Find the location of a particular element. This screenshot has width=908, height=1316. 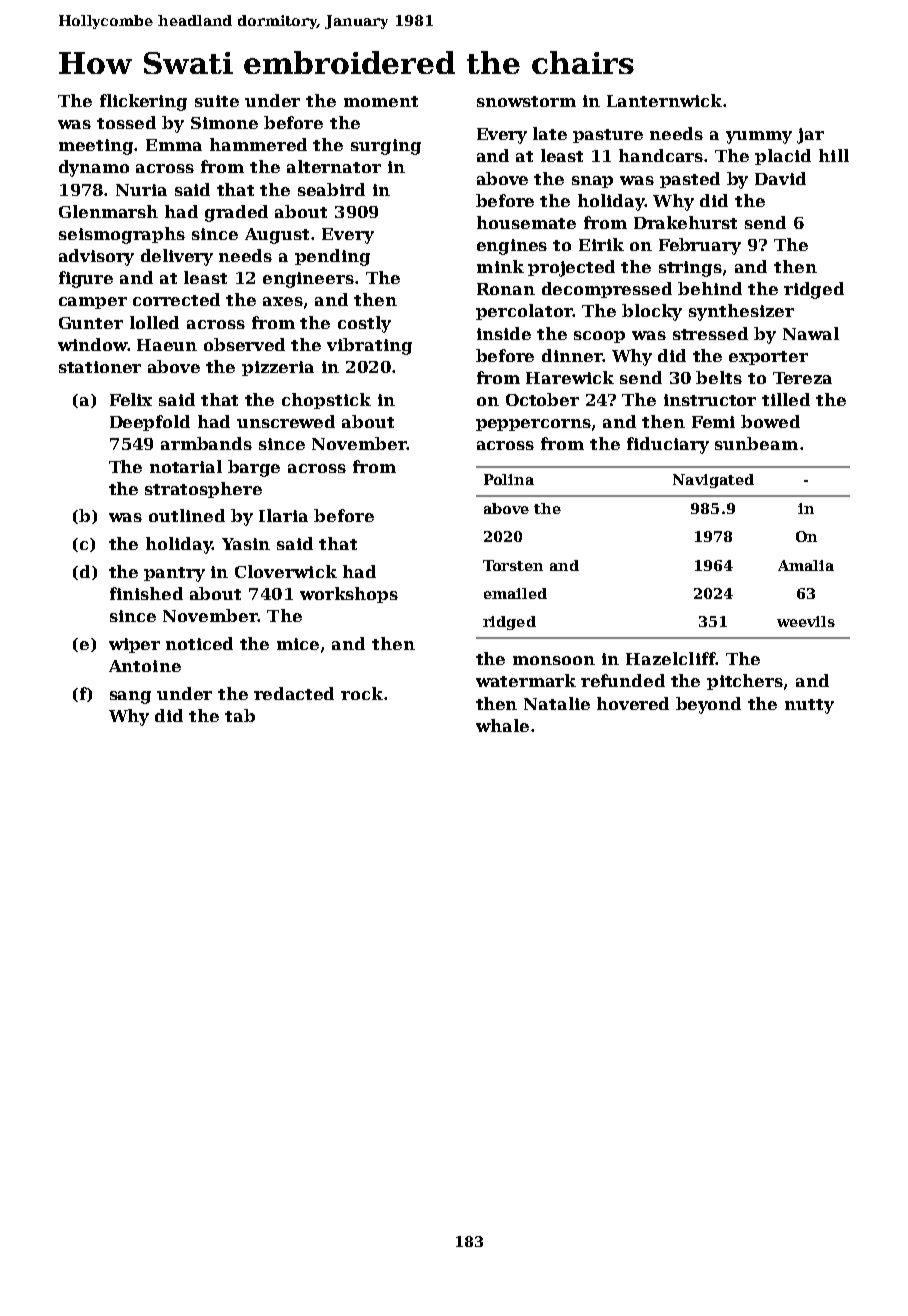

Felix is located at coordinates (131, 399).
